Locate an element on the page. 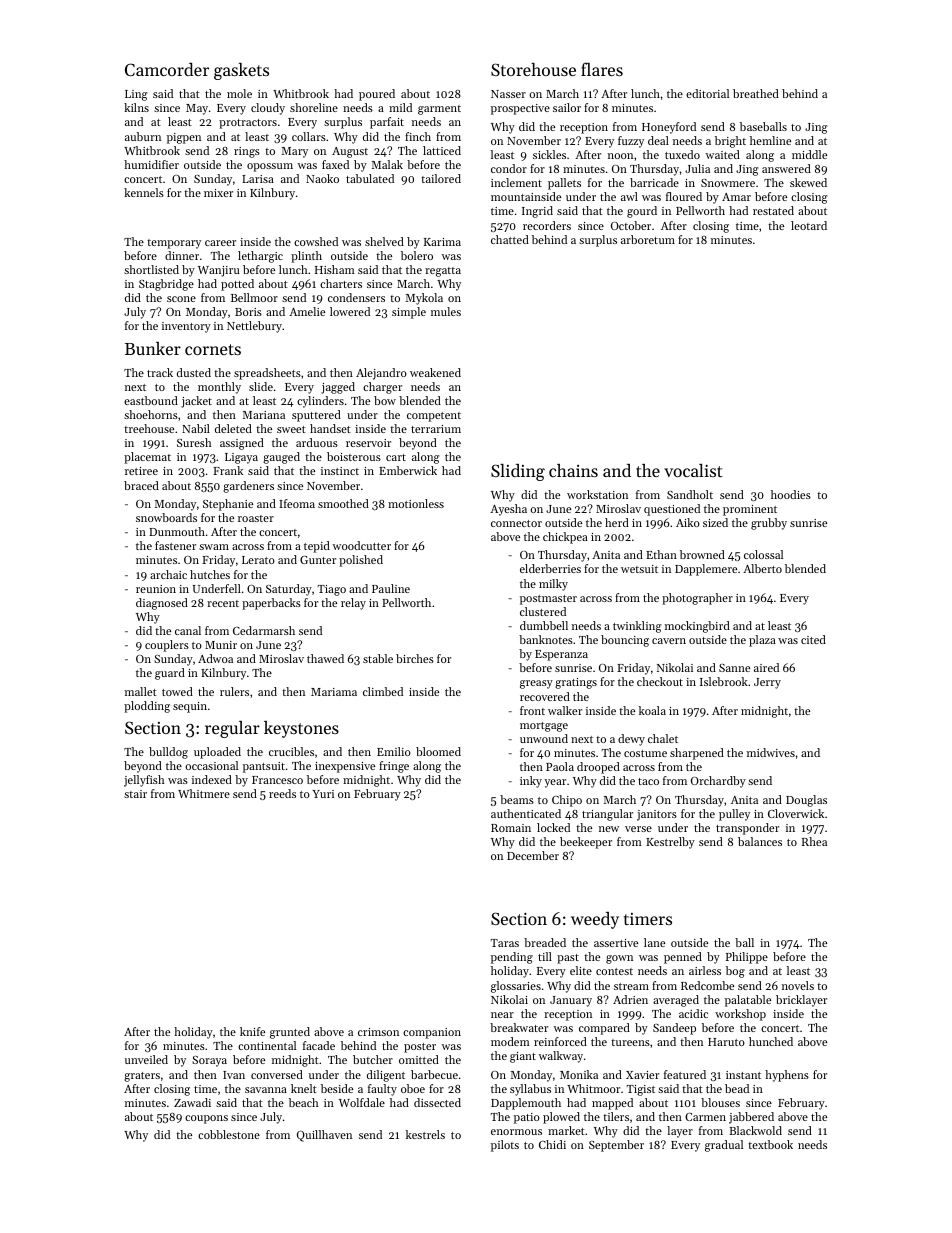 The height and width of the document is (1233, 952). unveiled is located at coordinates (146, 1059).
